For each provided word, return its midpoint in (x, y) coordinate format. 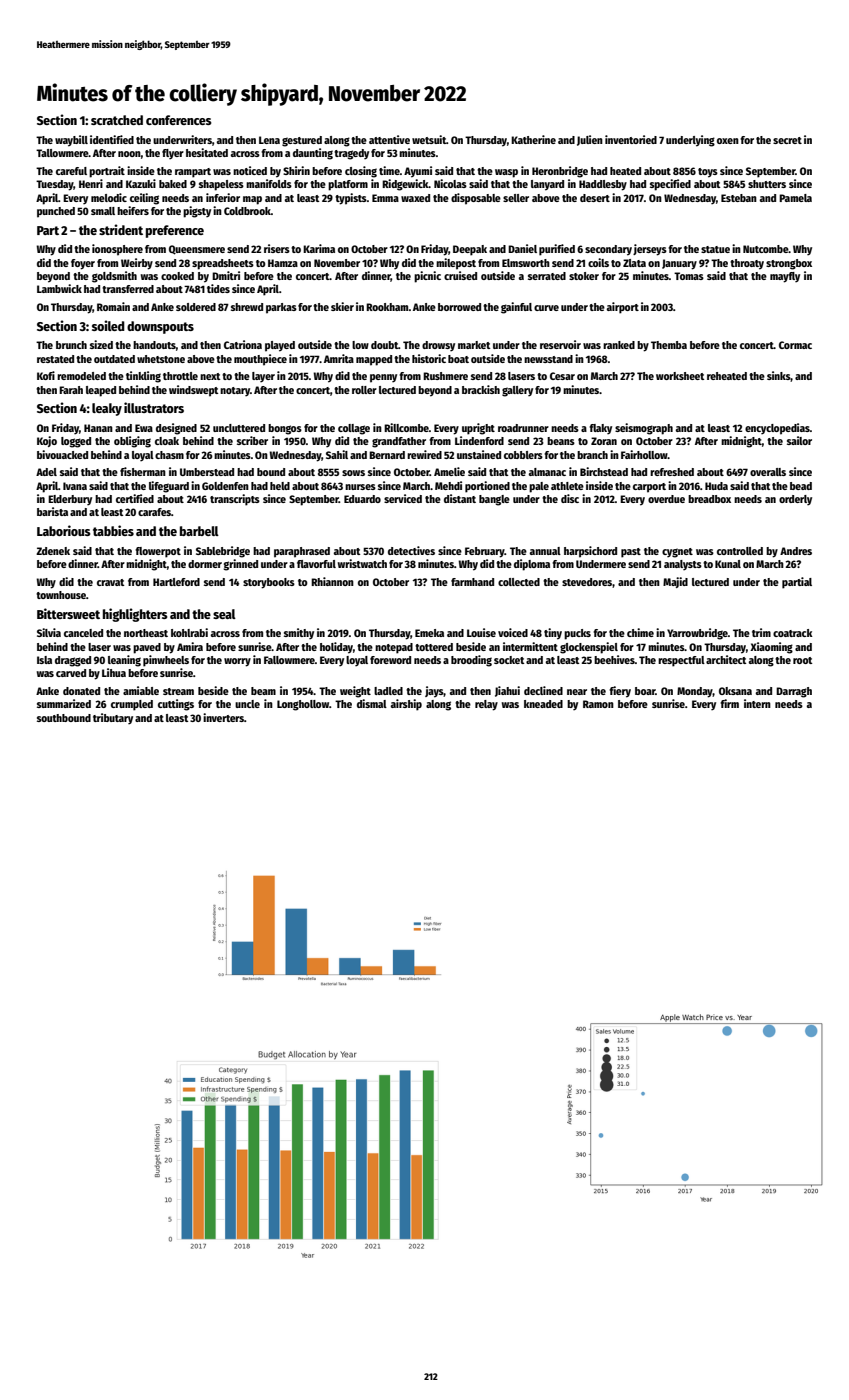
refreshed (672, 472)
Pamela (795, 198)
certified (135, 498)
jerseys (650, 250)
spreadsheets (223, 264)
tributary (113, 719)
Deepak (470, 250)
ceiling (144, 199)
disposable (476, 199)
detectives (411, 550)
